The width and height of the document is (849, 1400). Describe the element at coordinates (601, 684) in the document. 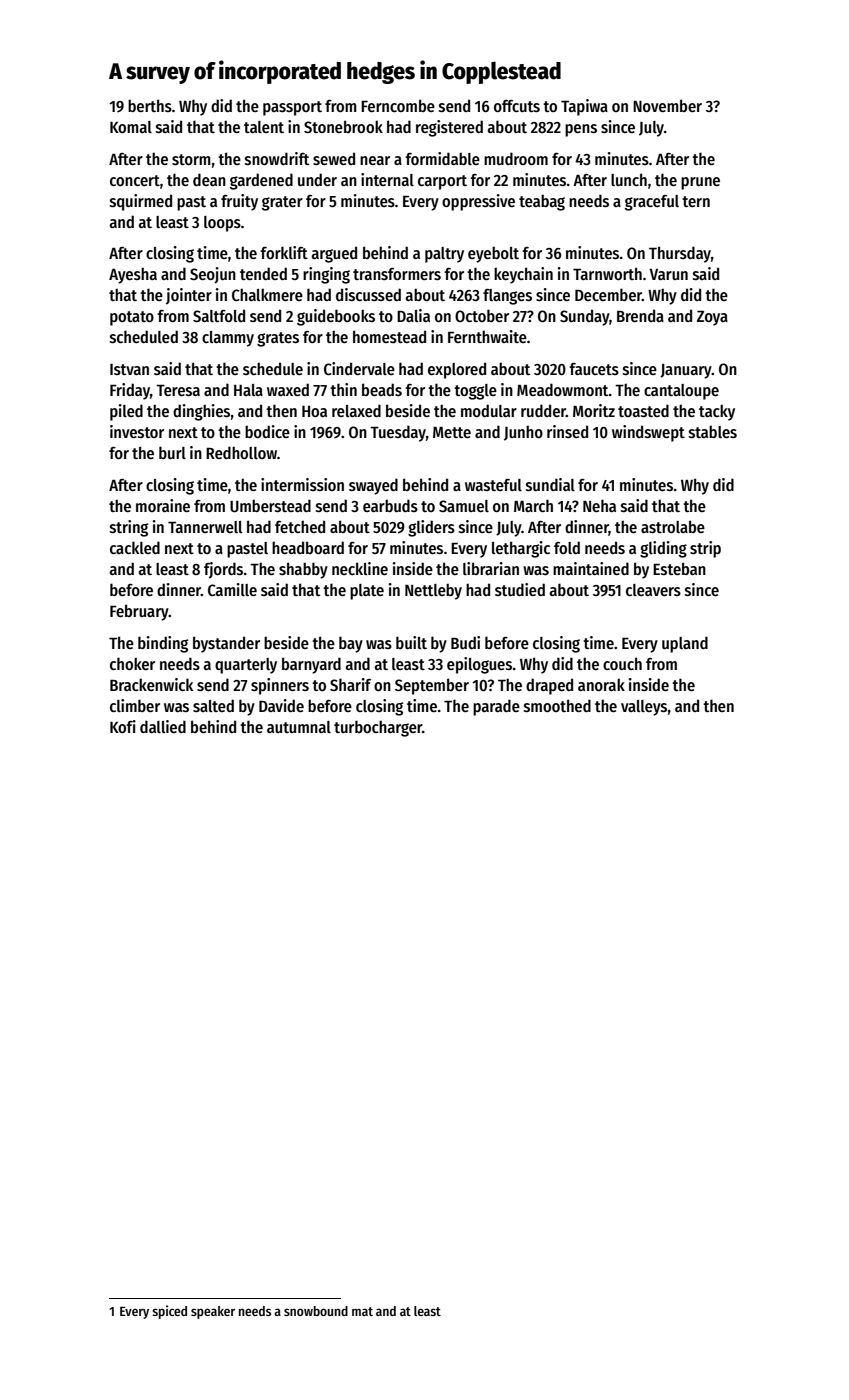

I see `anorak` at that location.
